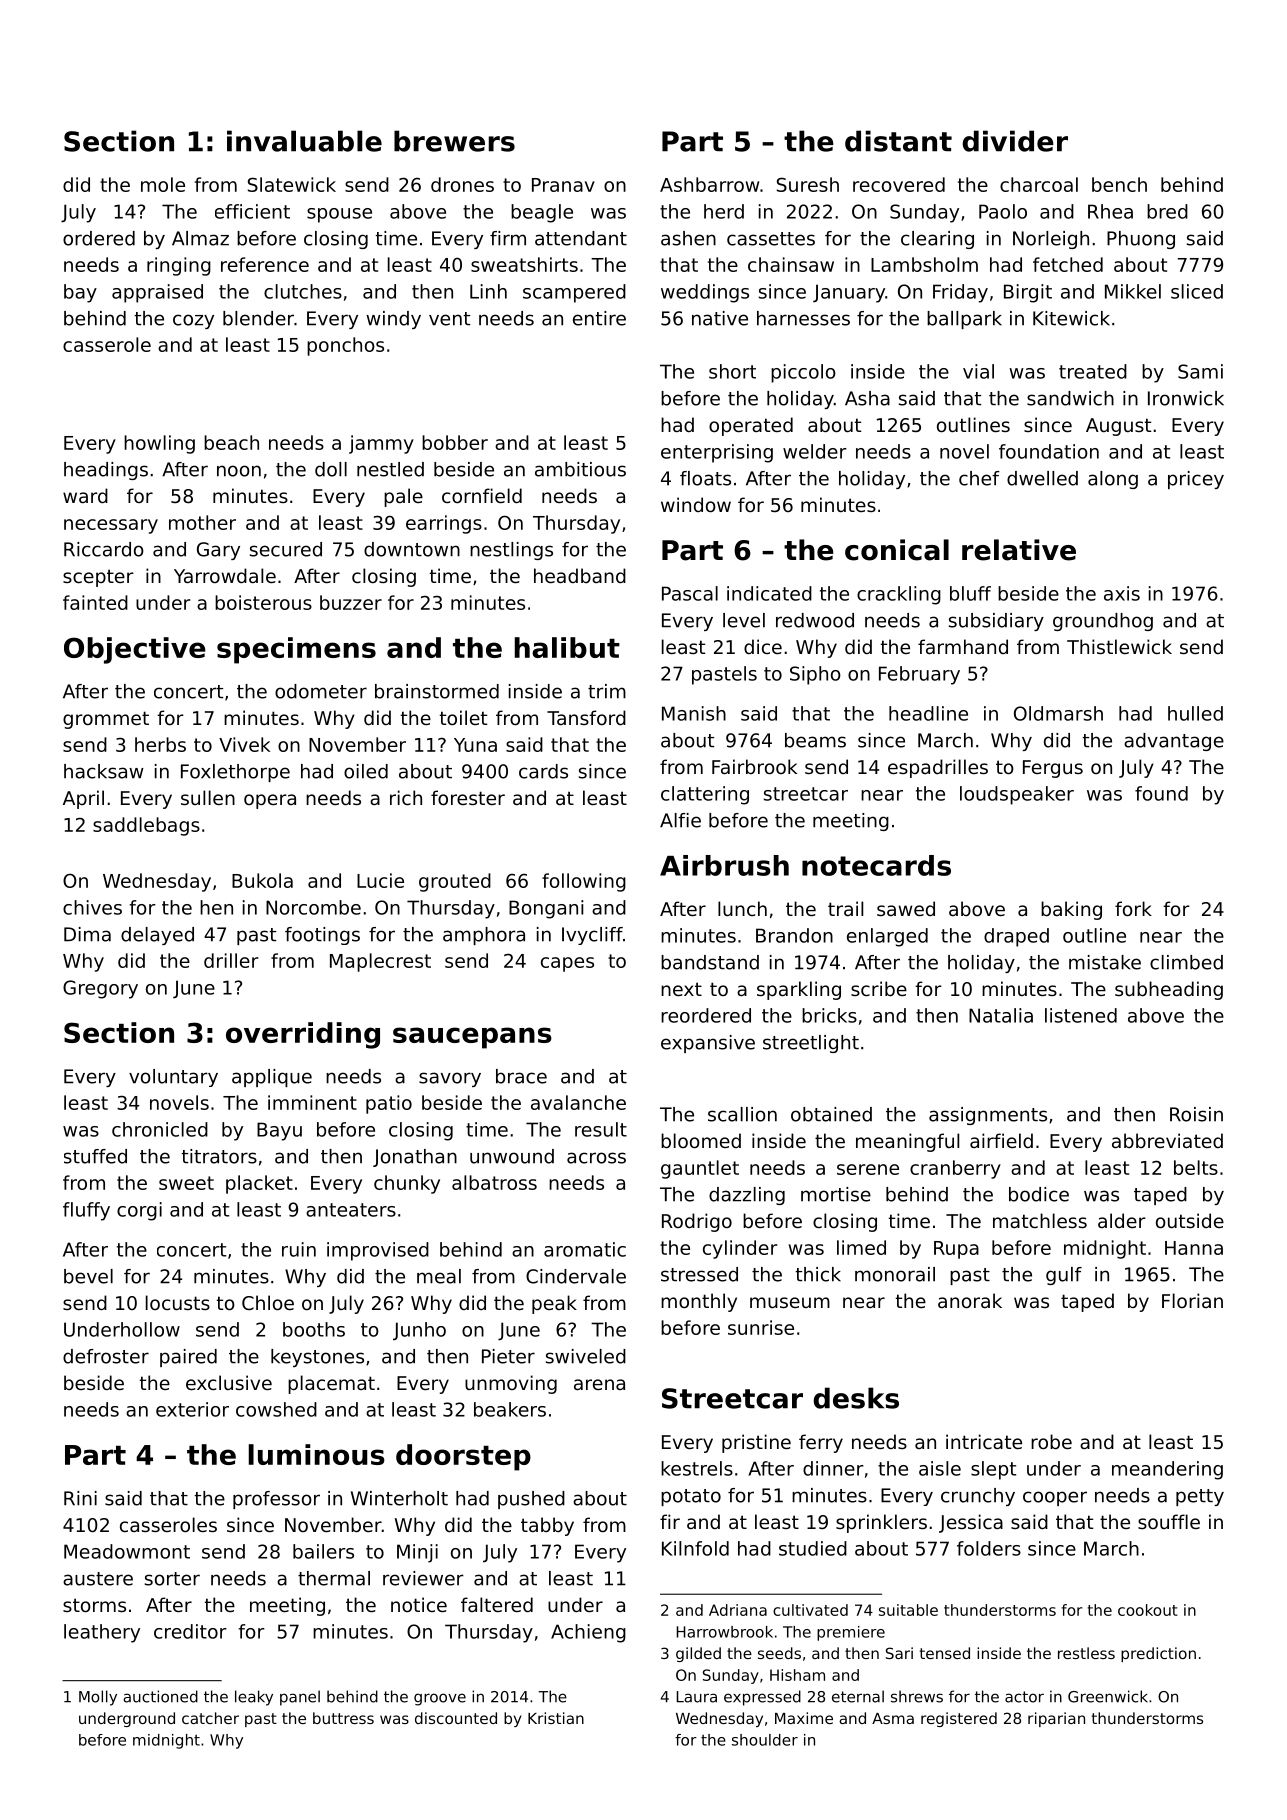 This image has width=1287, height=1820. Describe the element at coordinates (1015, 141) in the image. I see `divider` at that location.
